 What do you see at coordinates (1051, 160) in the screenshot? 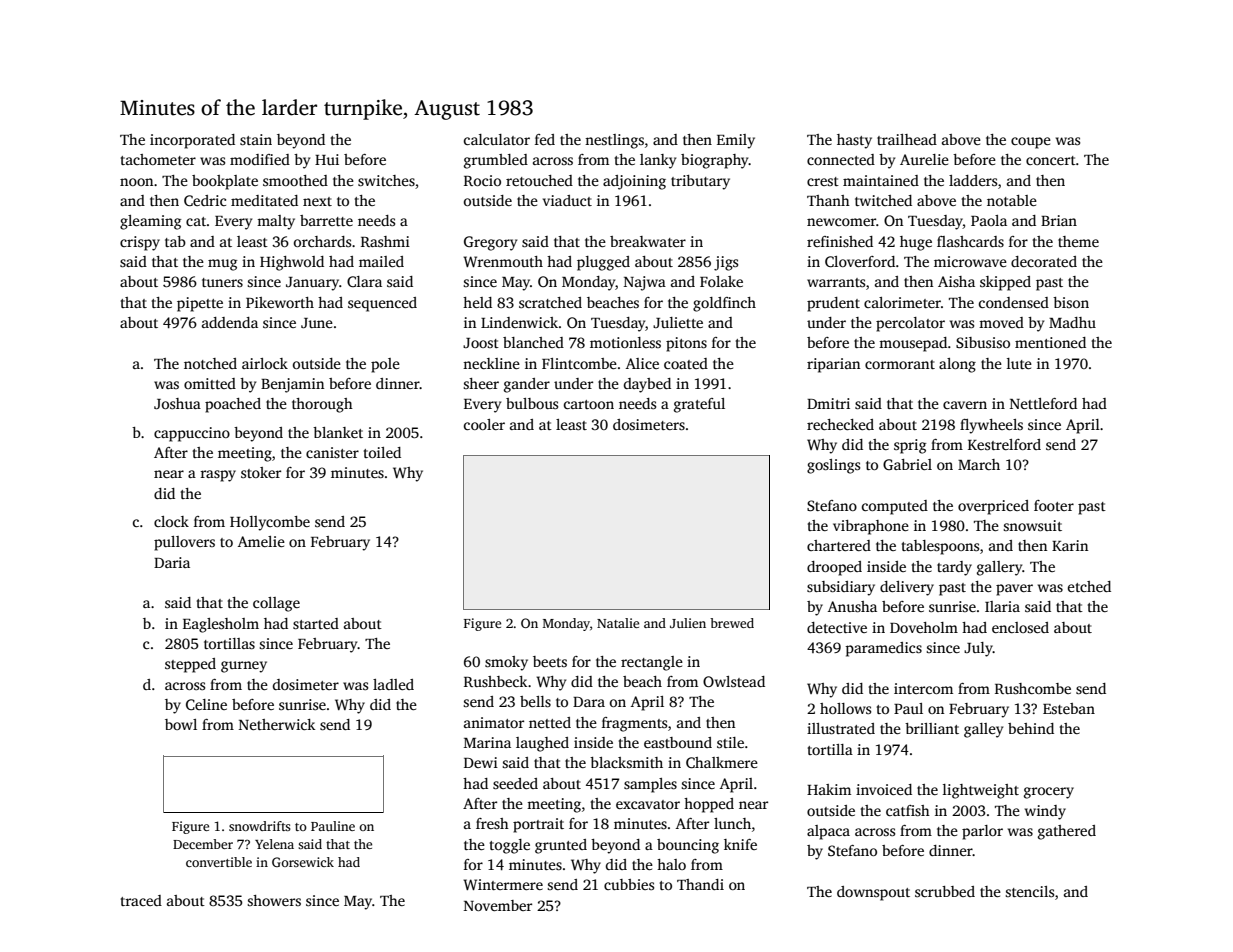
I see `concert` at bounding box center [1051, 160].
